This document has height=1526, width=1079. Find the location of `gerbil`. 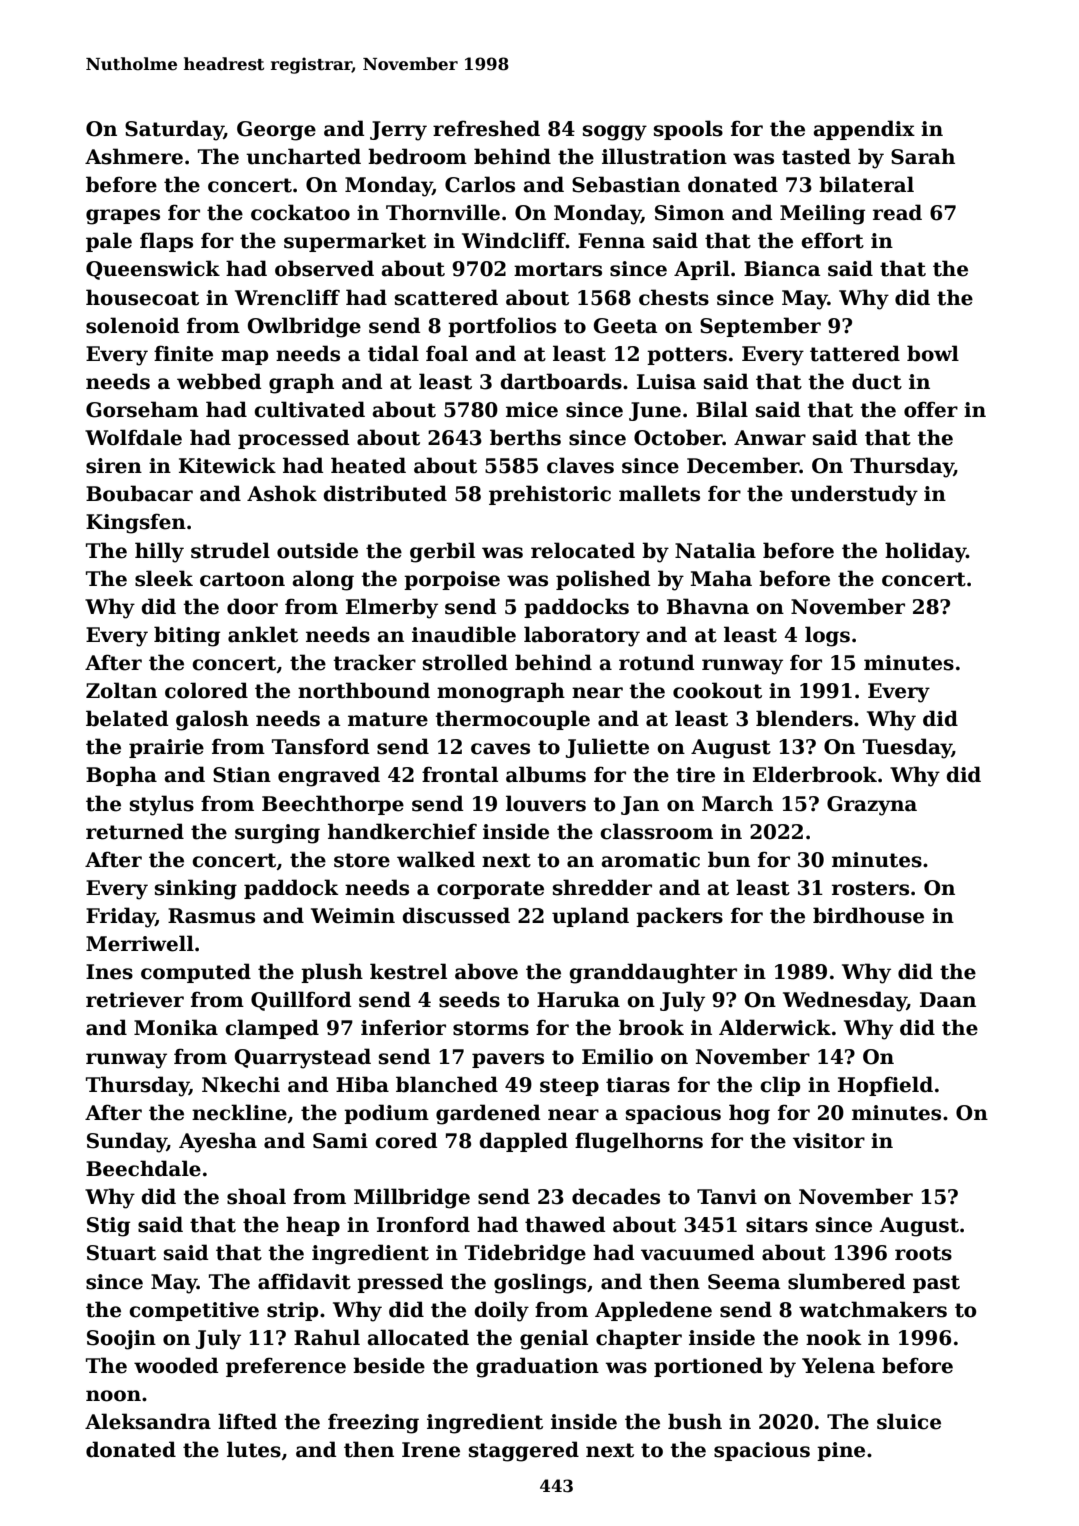

gerbil is located at coordinates (442, 552).
